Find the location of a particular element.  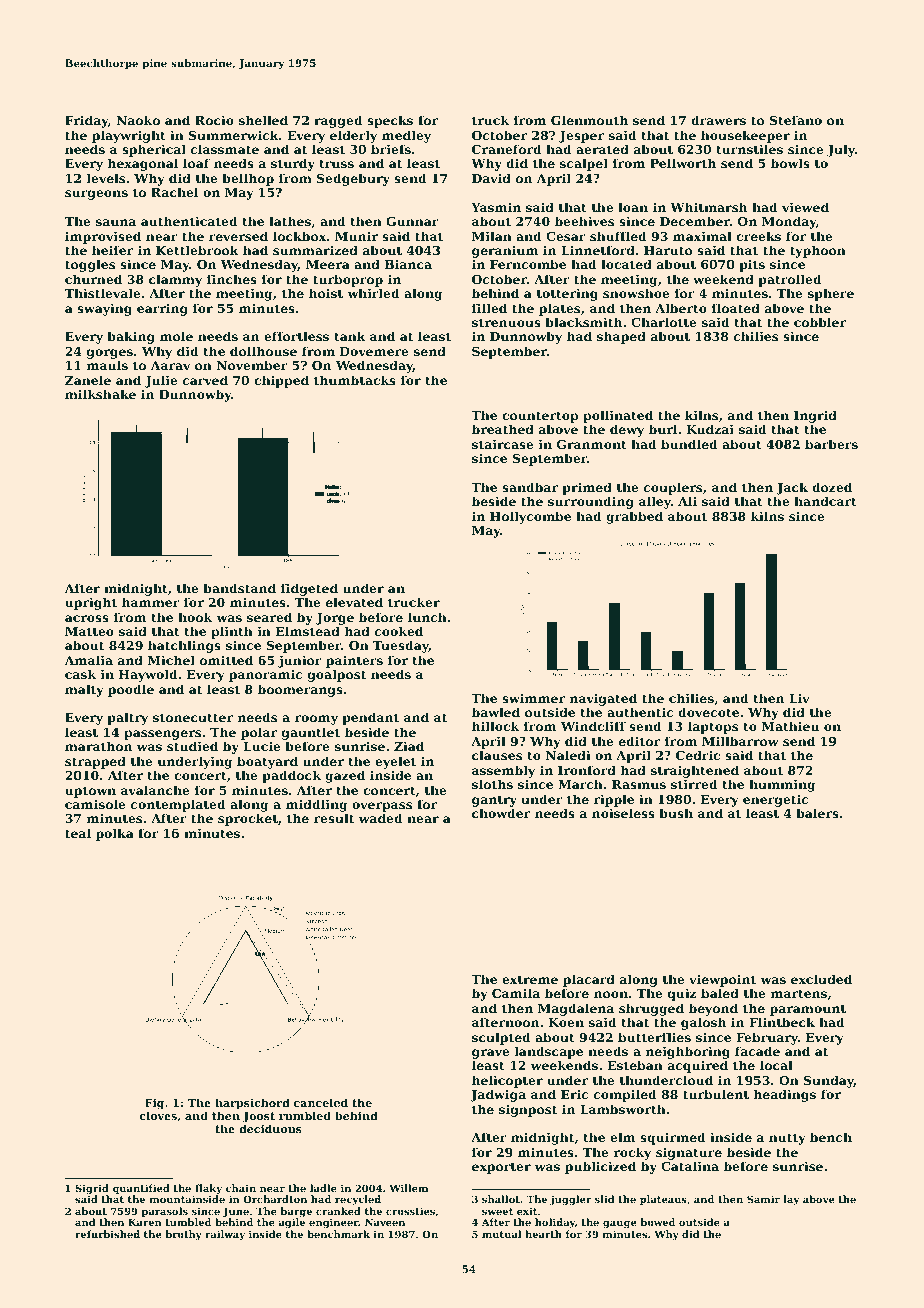

Alberto is located at coordinates (681, 308).
